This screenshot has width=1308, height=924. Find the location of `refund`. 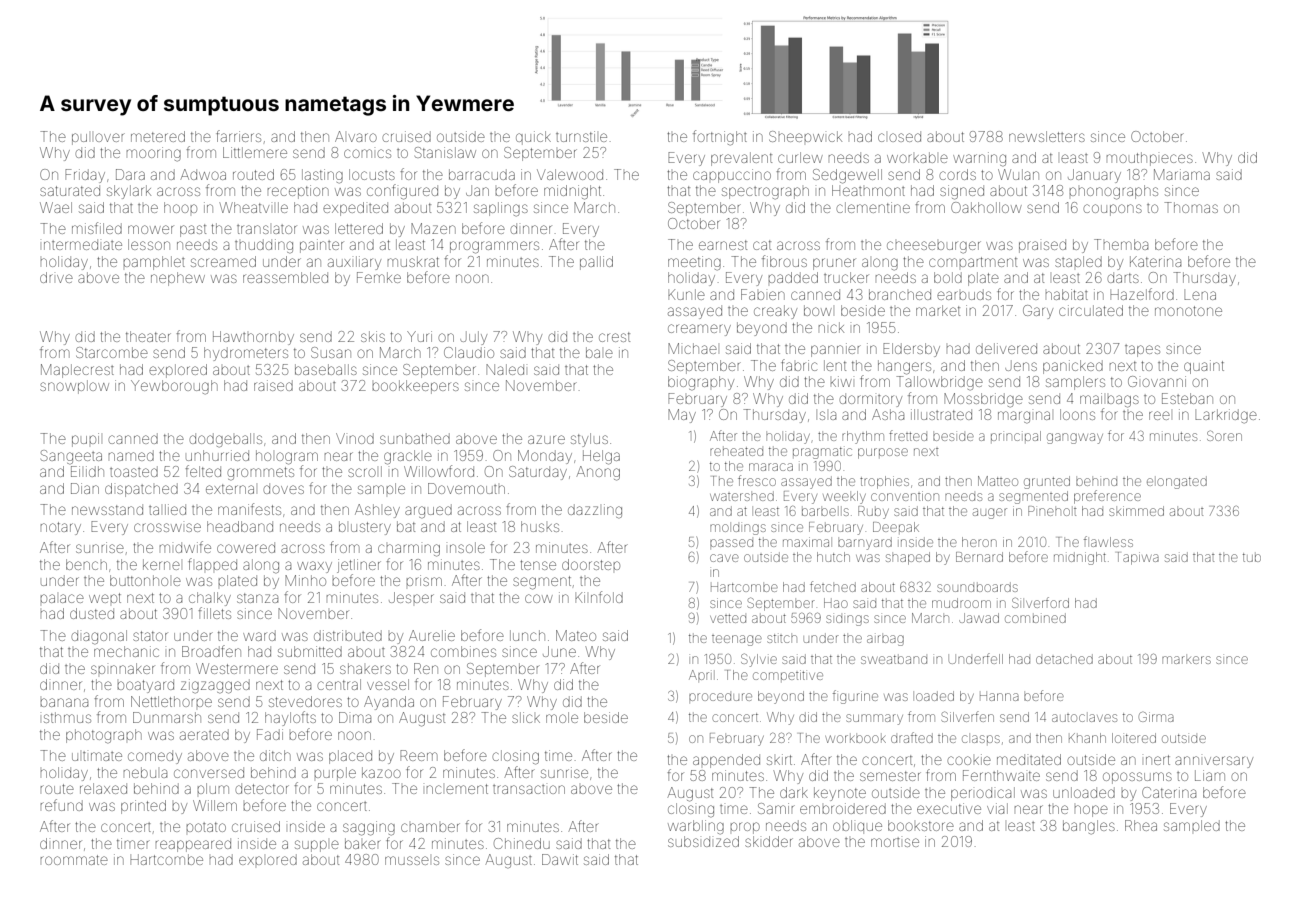

refund is located at coordinates (61, 805).
